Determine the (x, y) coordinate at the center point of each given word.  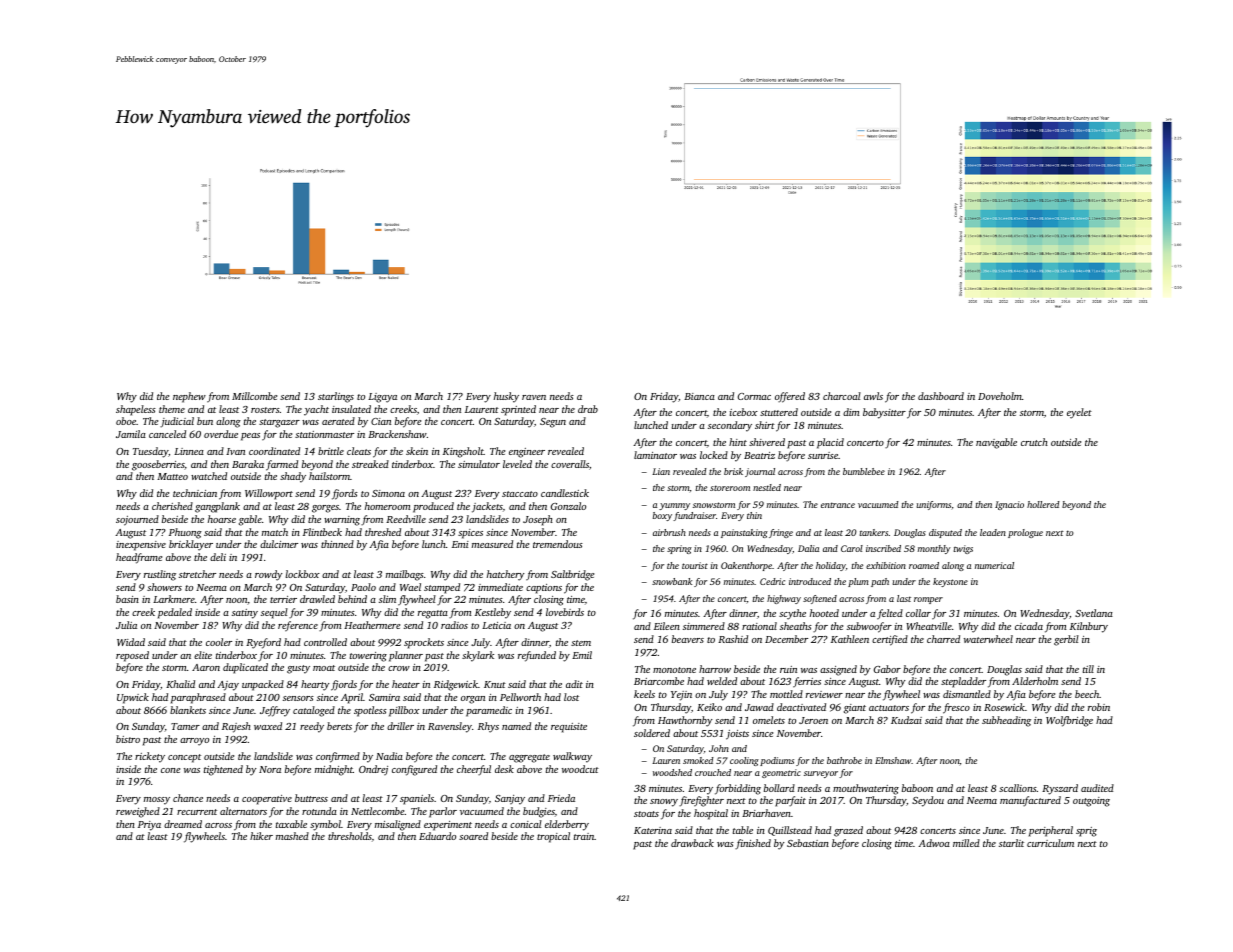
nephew (189, 397)
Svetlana (1094, 613)
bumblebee (864, 471)
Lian (661, 471)
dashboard (941, 396)
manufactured (1030, 801)
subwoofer (869, 627)
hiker (261, 836)
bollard (779, 788)
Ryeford (263, 643)
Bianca (699, 396)
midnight (334, 770)
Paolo (363, 587)
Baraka (248, 464)
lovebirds (565, 612)
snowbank (672, 581)
